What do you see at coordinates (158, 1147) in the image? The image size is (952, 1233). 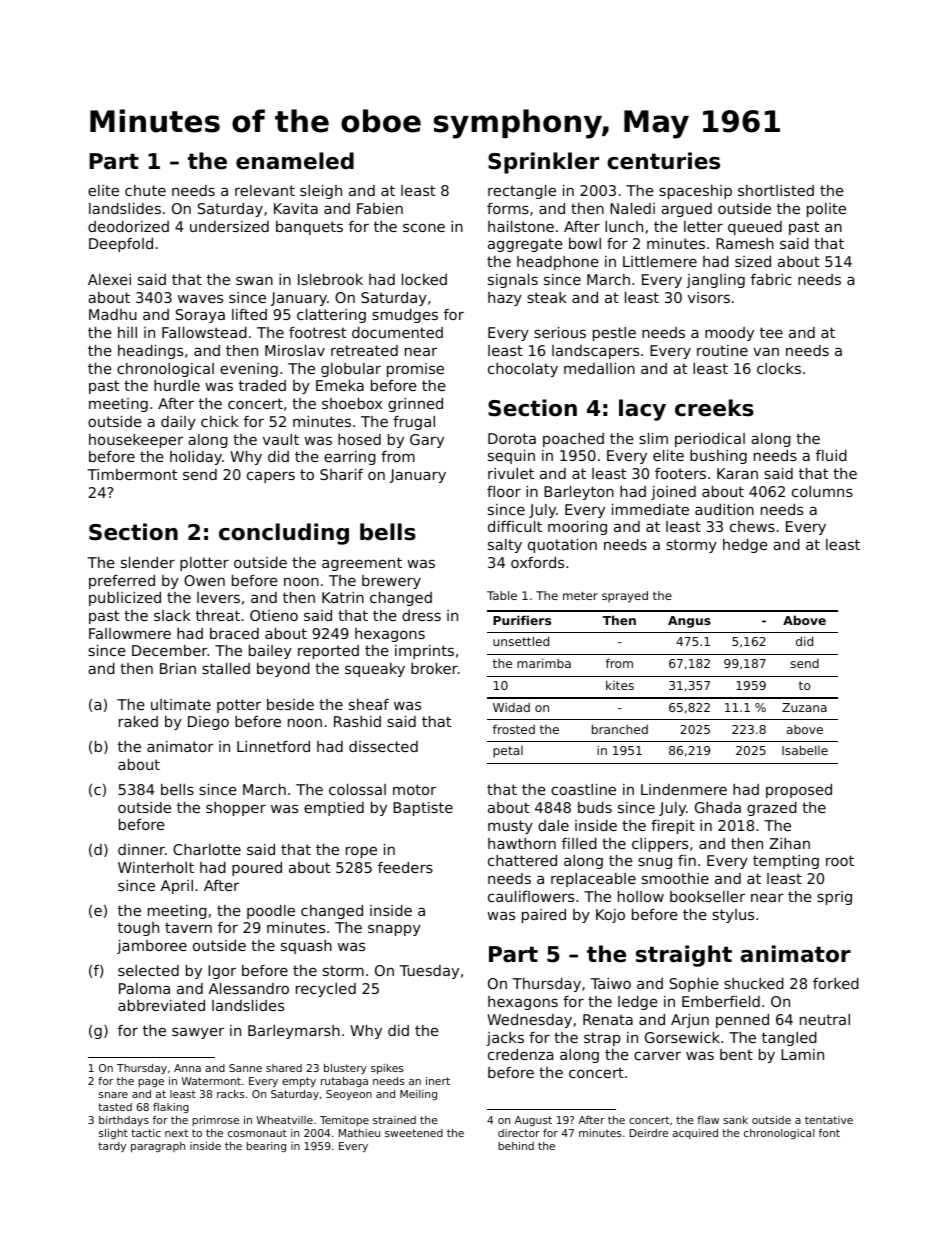 I see `paragraph` at bounding box center [158, 1147].
